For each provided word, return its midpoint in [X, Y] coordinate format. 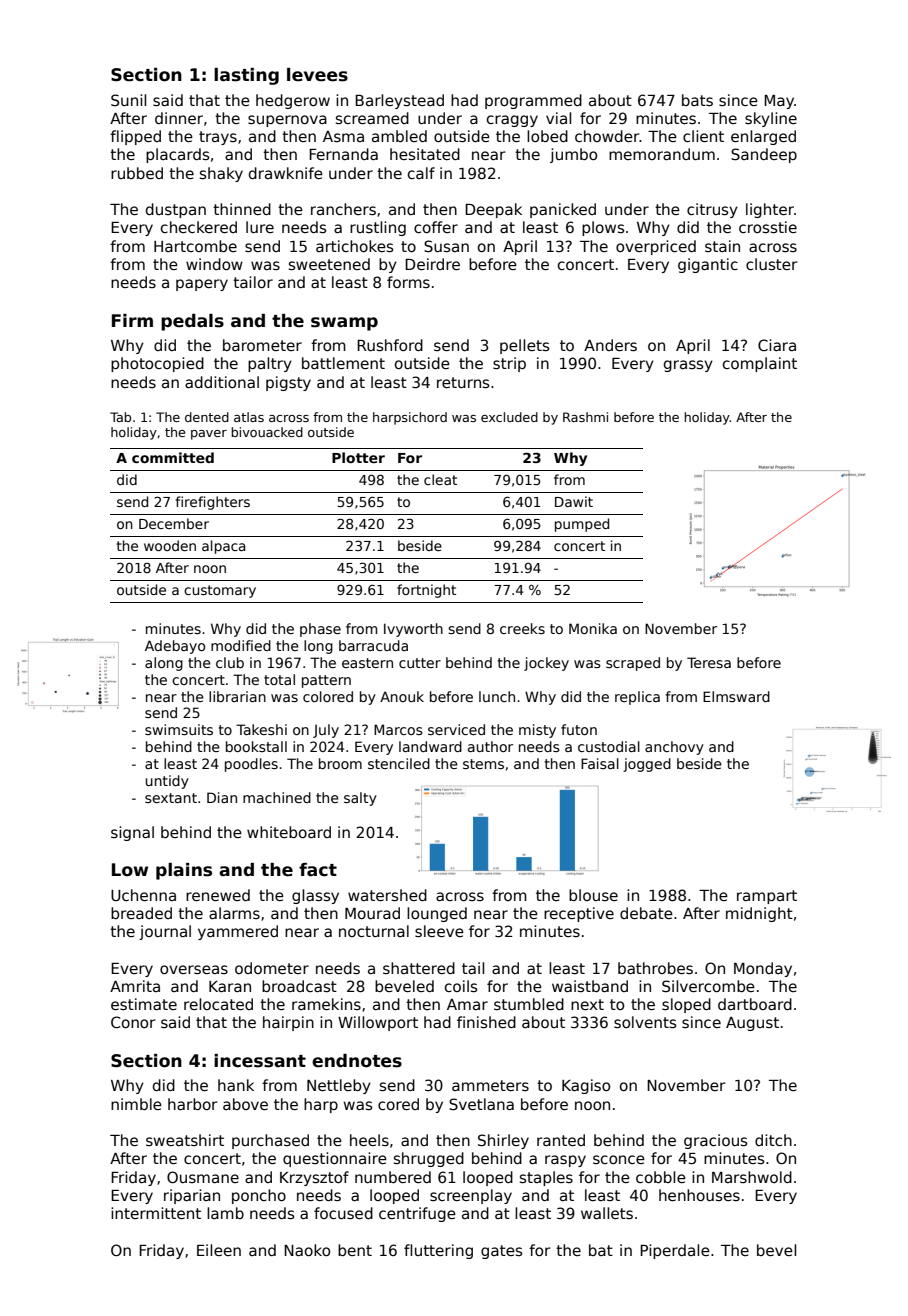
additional [222, 382]
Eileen [219, 1250]
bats [697, 100]
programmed [533, 101]
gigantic [708, 265]
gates [502, 1252]
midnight [759, 914]
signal [132, 833]
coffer [436, 227]
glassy [315, 896]
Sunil [128, 100]
